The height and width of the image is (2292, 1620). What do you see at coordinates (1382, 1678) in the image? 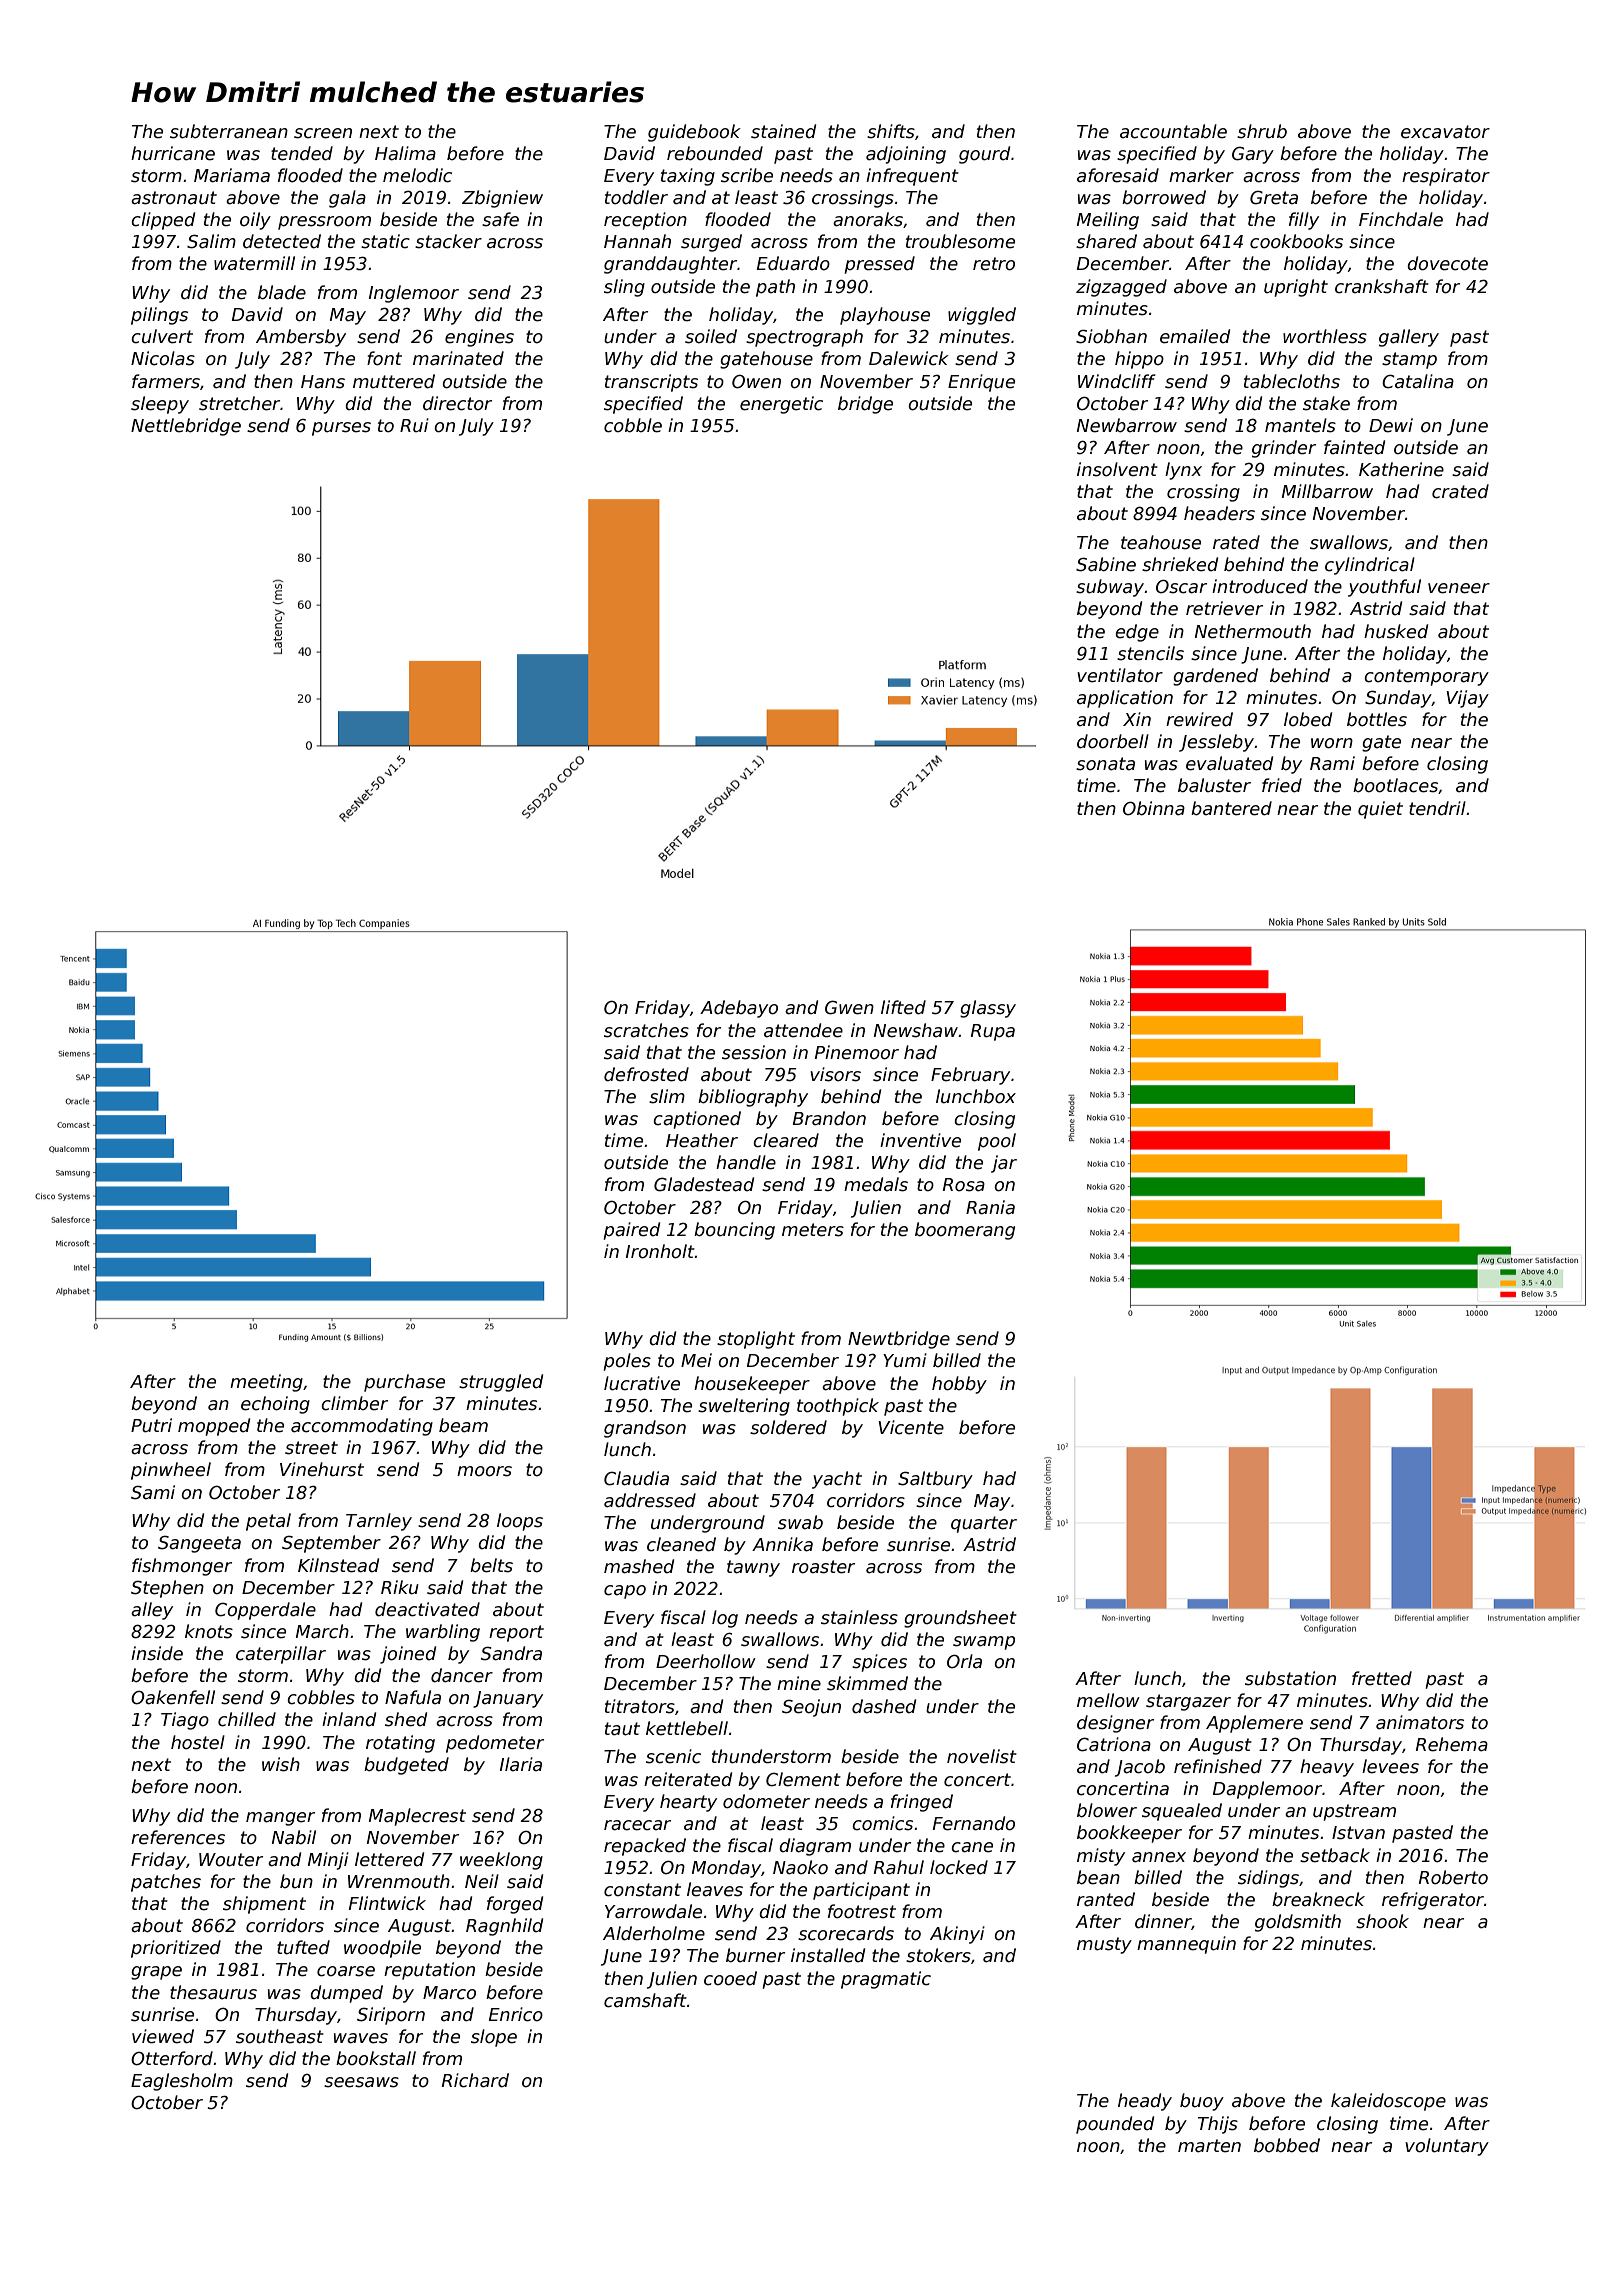
I see `fretted` at bounding box center [1382, 1678].
